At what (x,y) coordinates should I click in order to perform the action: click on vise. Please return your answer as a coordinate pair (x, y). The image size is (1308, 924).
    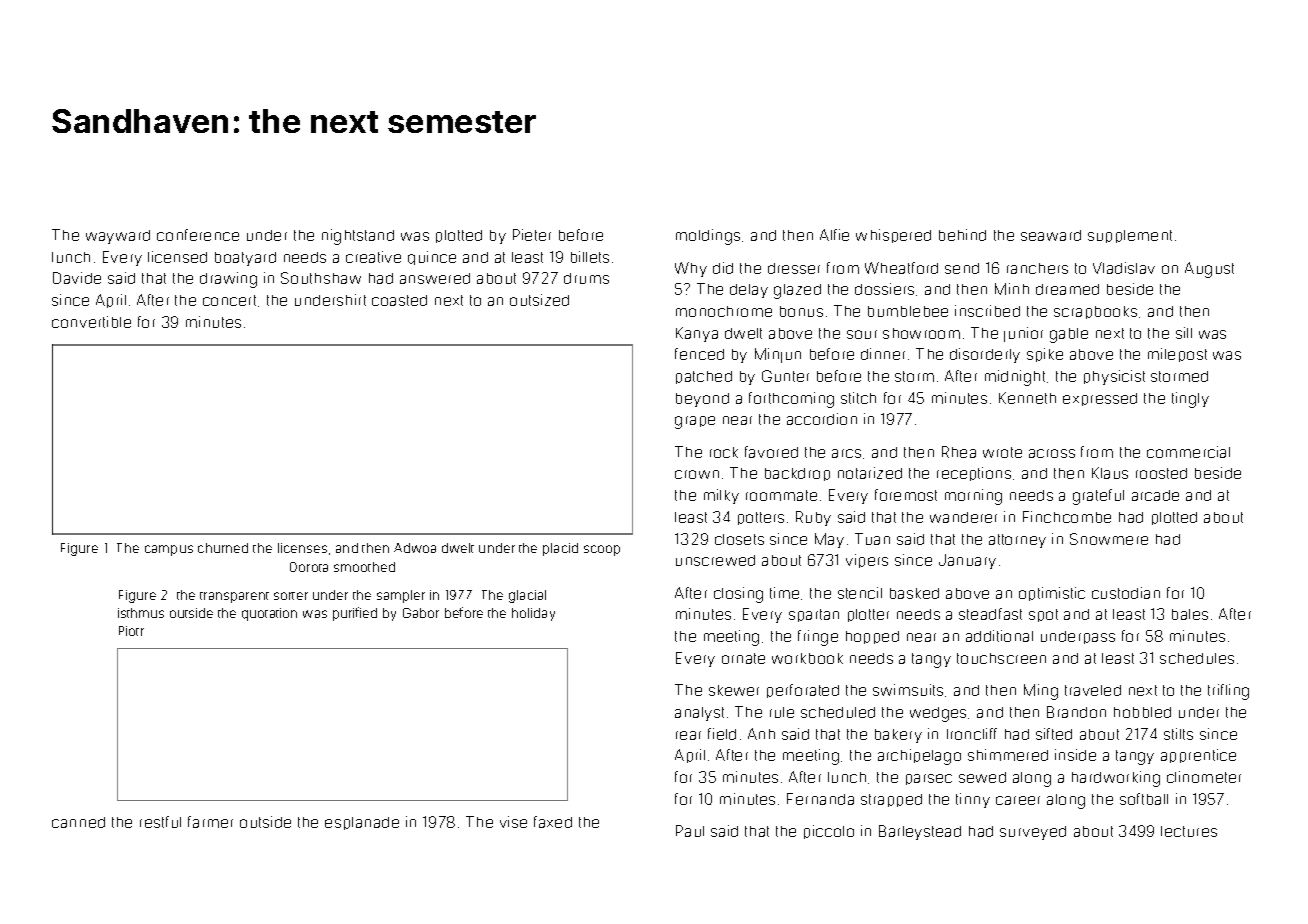
    Looking at the image, I should click on (513, 822).
